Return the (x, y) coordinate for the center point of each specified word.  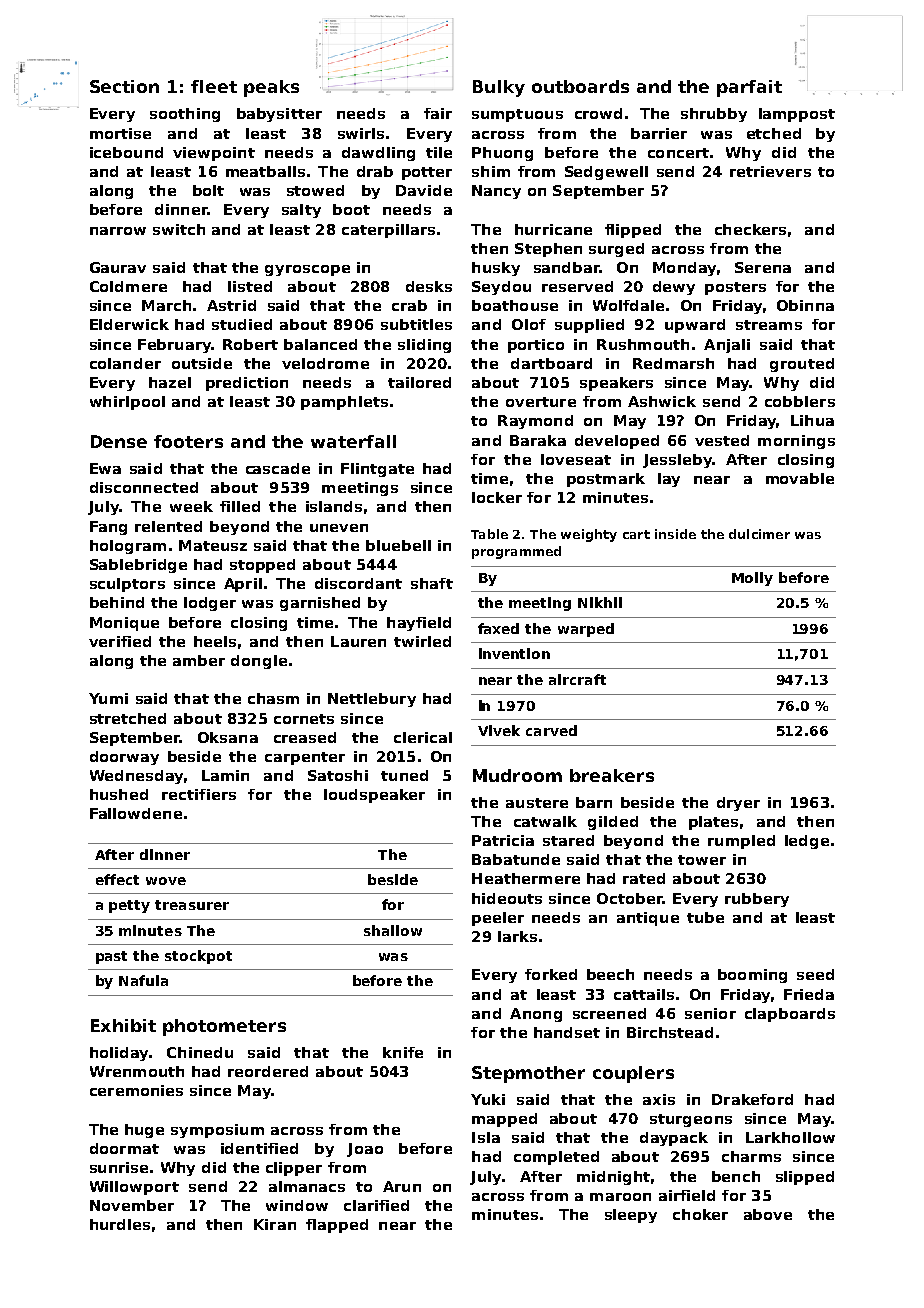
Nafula (143, 980)
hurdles (120, 1224)
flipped (633, 231)
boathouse (515, 305)
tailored (419, 382)
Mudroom (517, 775)
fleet (214, 86)
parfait (749, 88)
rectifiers (199, 794)
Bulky (499, 88)
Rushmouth (643, 344)
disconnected (144, 487)
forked (551, 974)
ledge (807, 842)
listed (250, 286)
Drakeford (752, 1099)
